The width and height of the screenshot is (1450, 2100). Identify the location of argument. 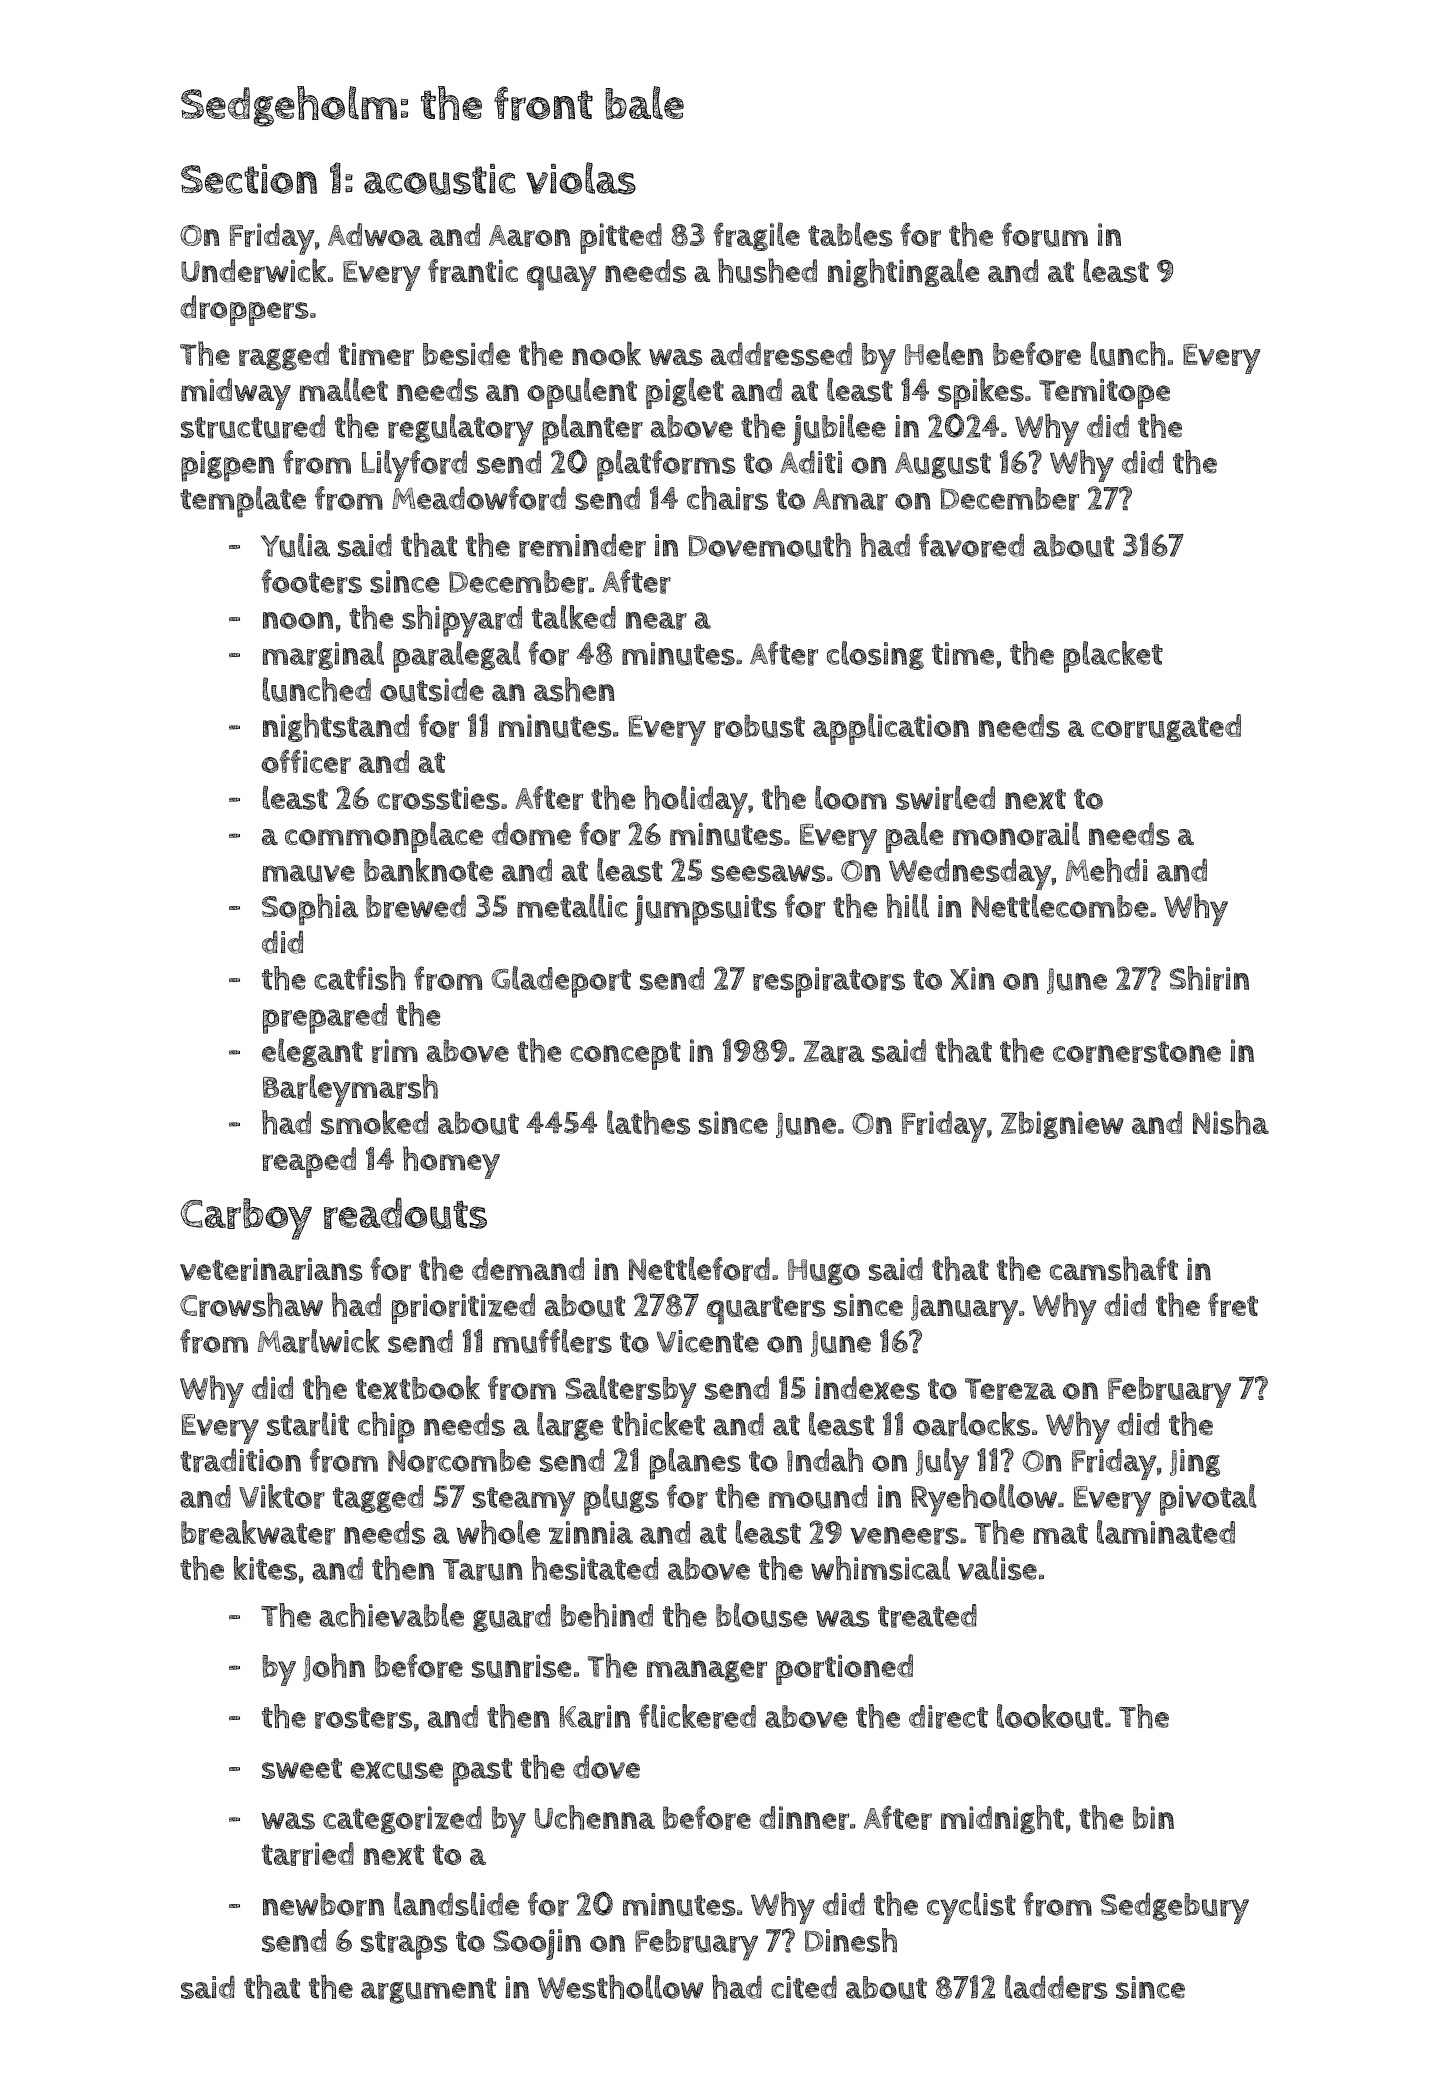
(428, 1991).
